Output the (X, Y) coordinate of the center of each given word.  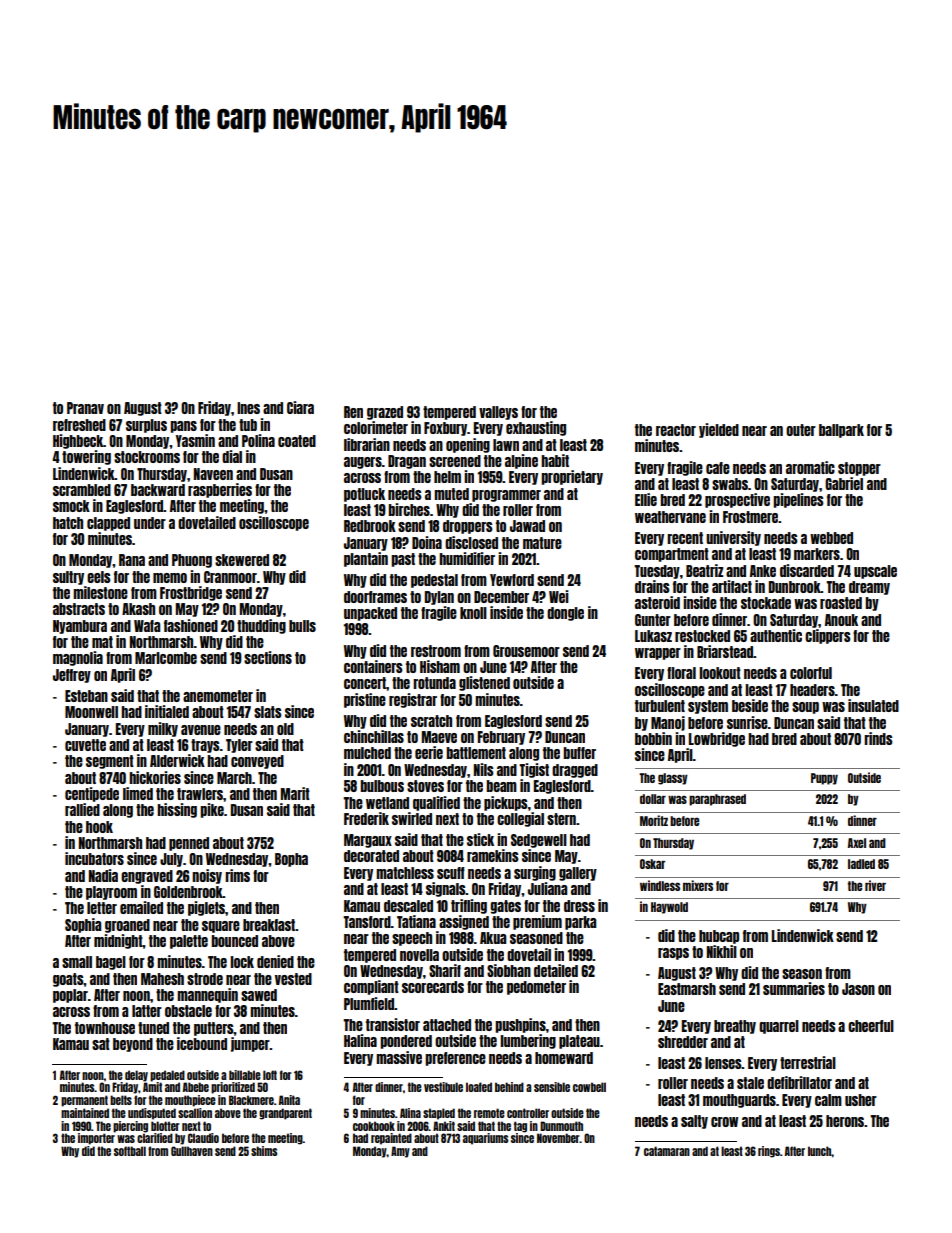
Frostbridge (191, 593)
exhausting (536, 428)
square (221, 927)
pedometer (536, 988)
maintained (85, 1113)
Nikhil (722, 951)
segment (110, 762)
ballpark (841, 431)
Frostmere (750, 517)
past (403, 560)
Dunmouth (561, 1126)
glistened (484, 683)
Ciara (300, 407)
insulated (873, 705)
